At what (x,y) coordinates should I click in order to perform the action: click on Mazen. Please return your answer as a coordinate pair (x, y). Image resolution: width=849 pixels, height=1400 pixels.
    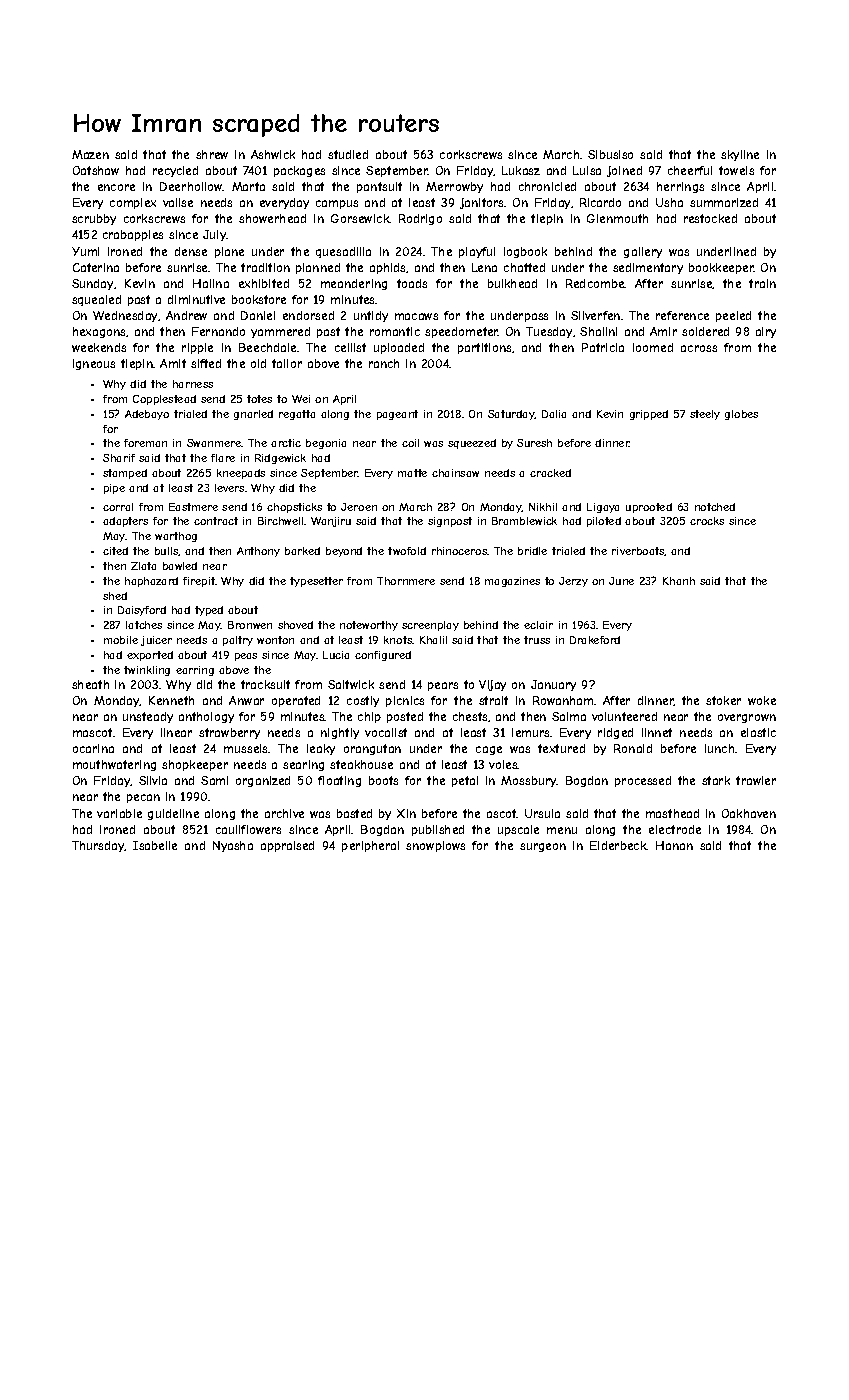
    Looking at the image, I should click on (90, 154).
